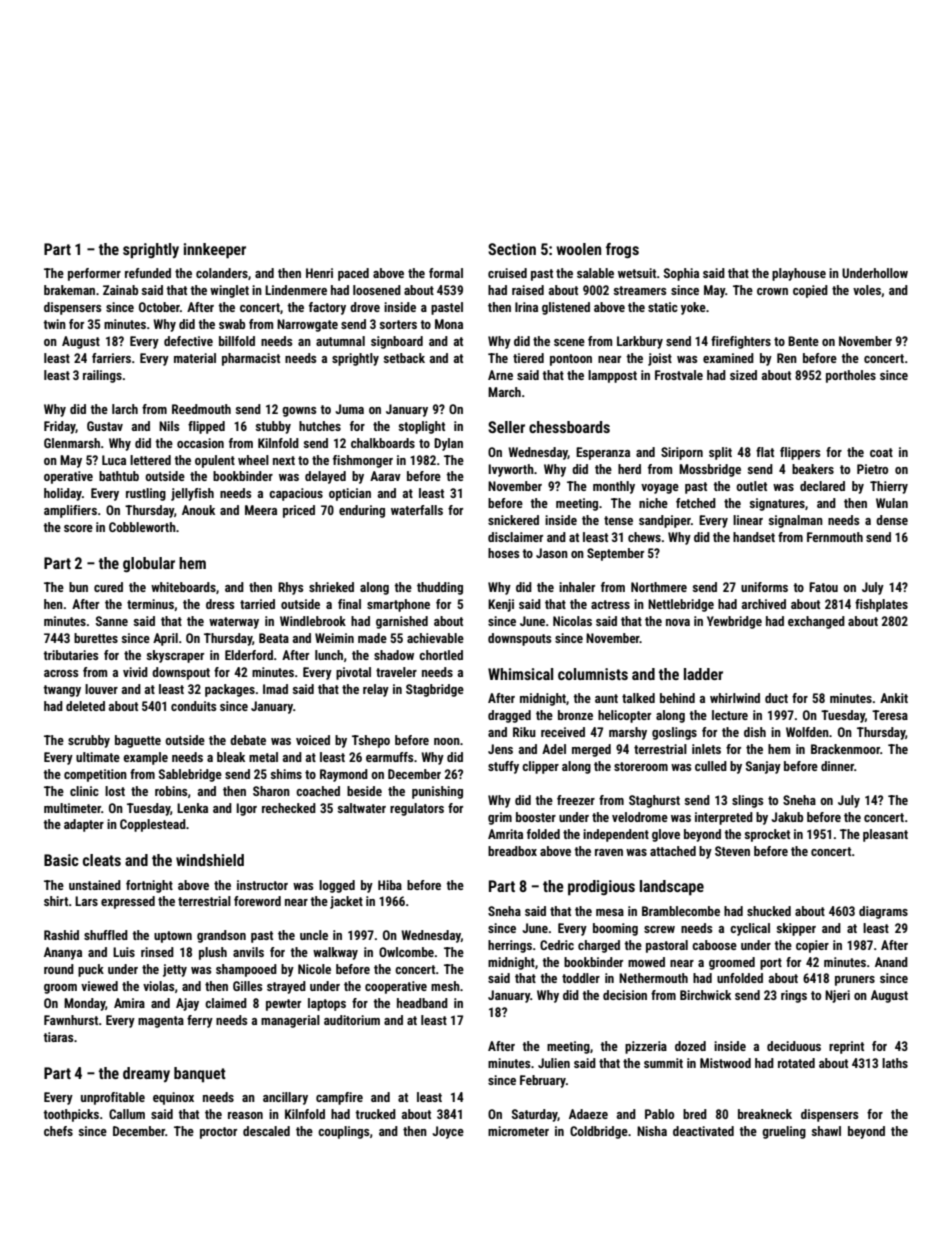 This screenshot has width=952, height=1233. I want to click on walkway, so click(335, 953).
